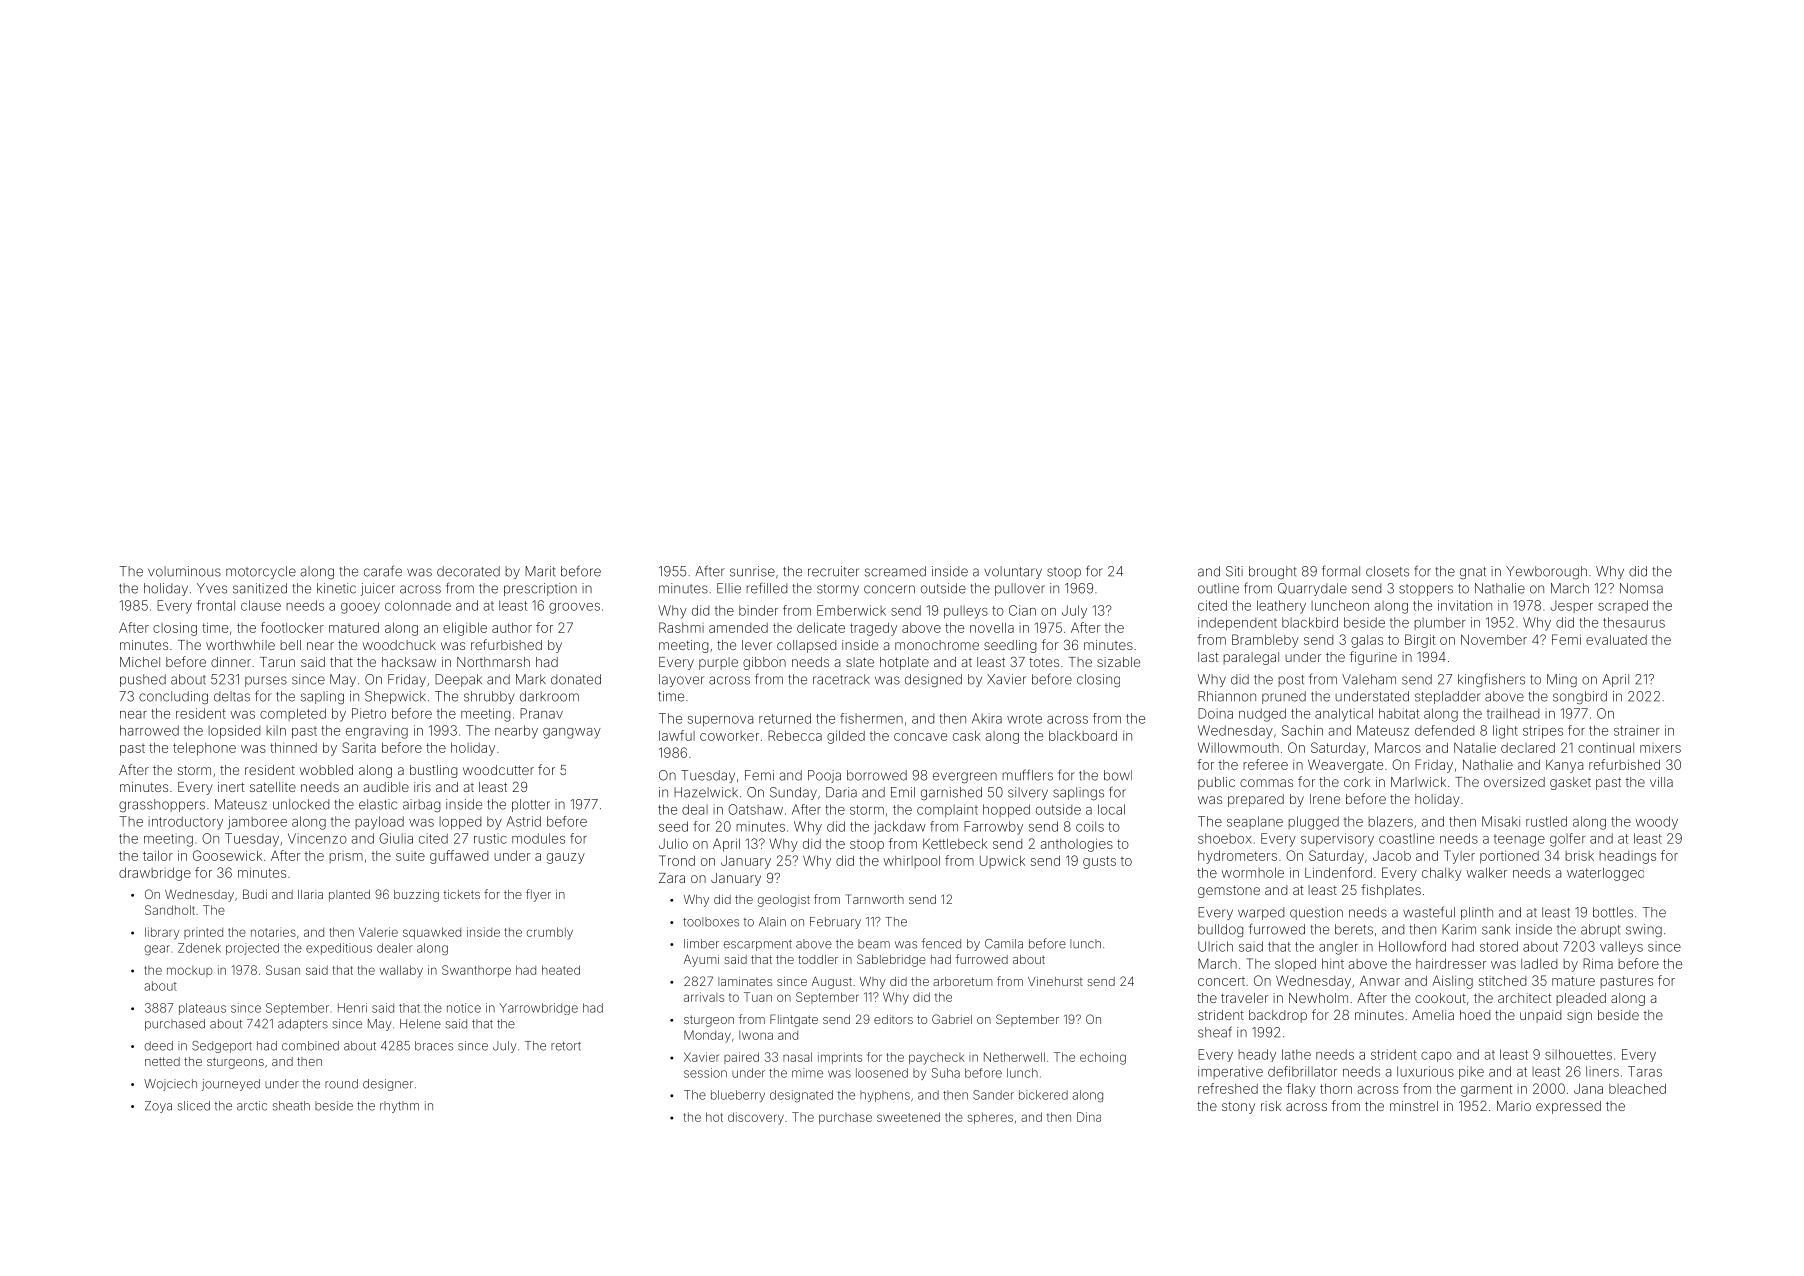 Image resolution: width=1804 pixels, height=1276 pixels. I want to click on arboretum, so click(962, 981).
